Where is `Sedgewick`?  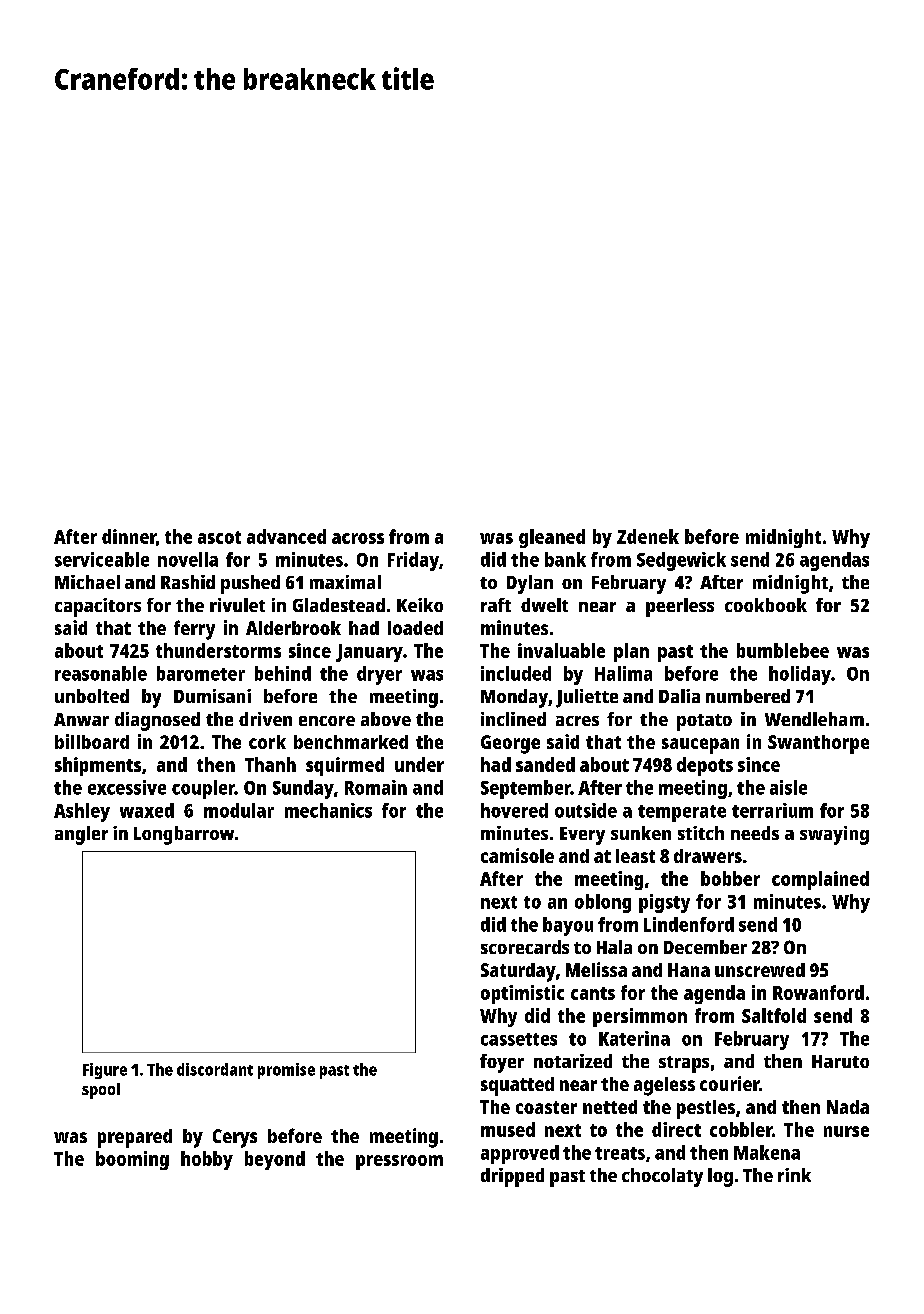 Sedgewick is located at coordinates (681, 561).
